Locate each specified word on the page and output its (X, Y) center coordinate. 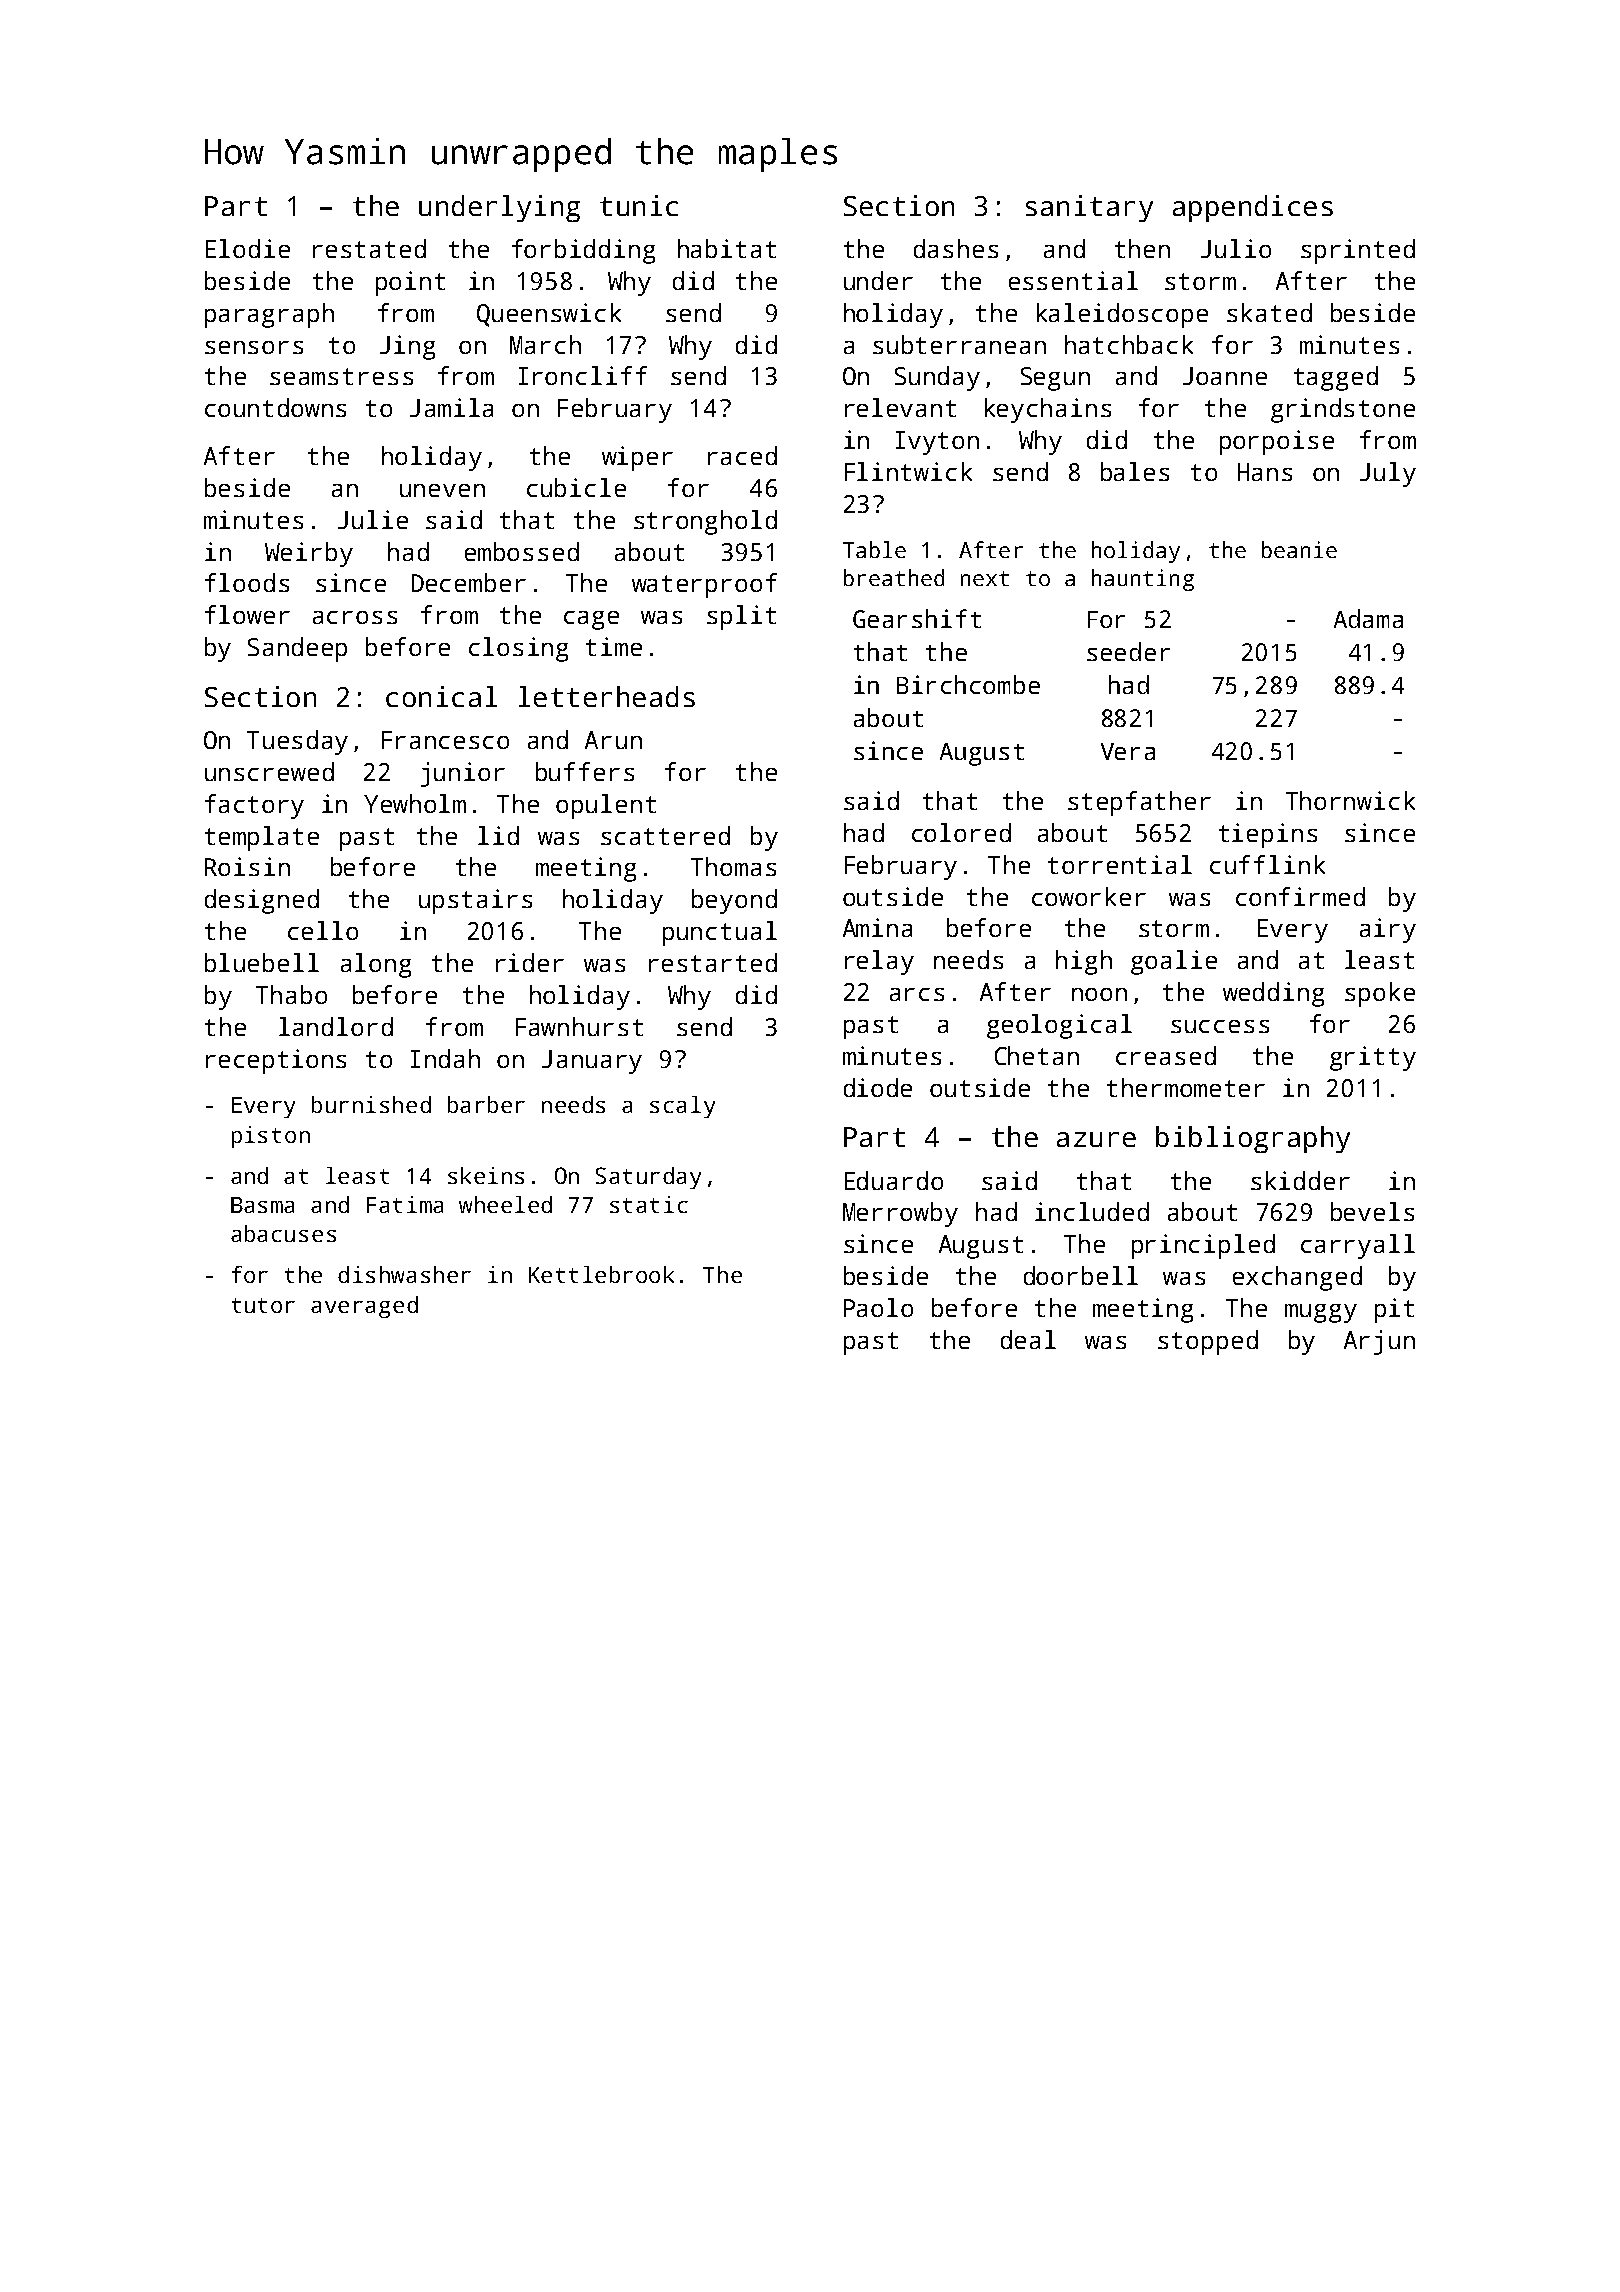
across (355, 617)
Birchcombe (968, 684)
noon (1099, 994)
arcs (917, 994)
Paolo (878, 1307)
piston (271, 1137)
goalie (1174, 962)
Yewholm (415, 803)
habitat (727, 248)
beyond (734, 901)
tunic (639, 205)
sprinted (1358, 251)
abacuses (283, 1233)
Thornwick (1350, 800)
